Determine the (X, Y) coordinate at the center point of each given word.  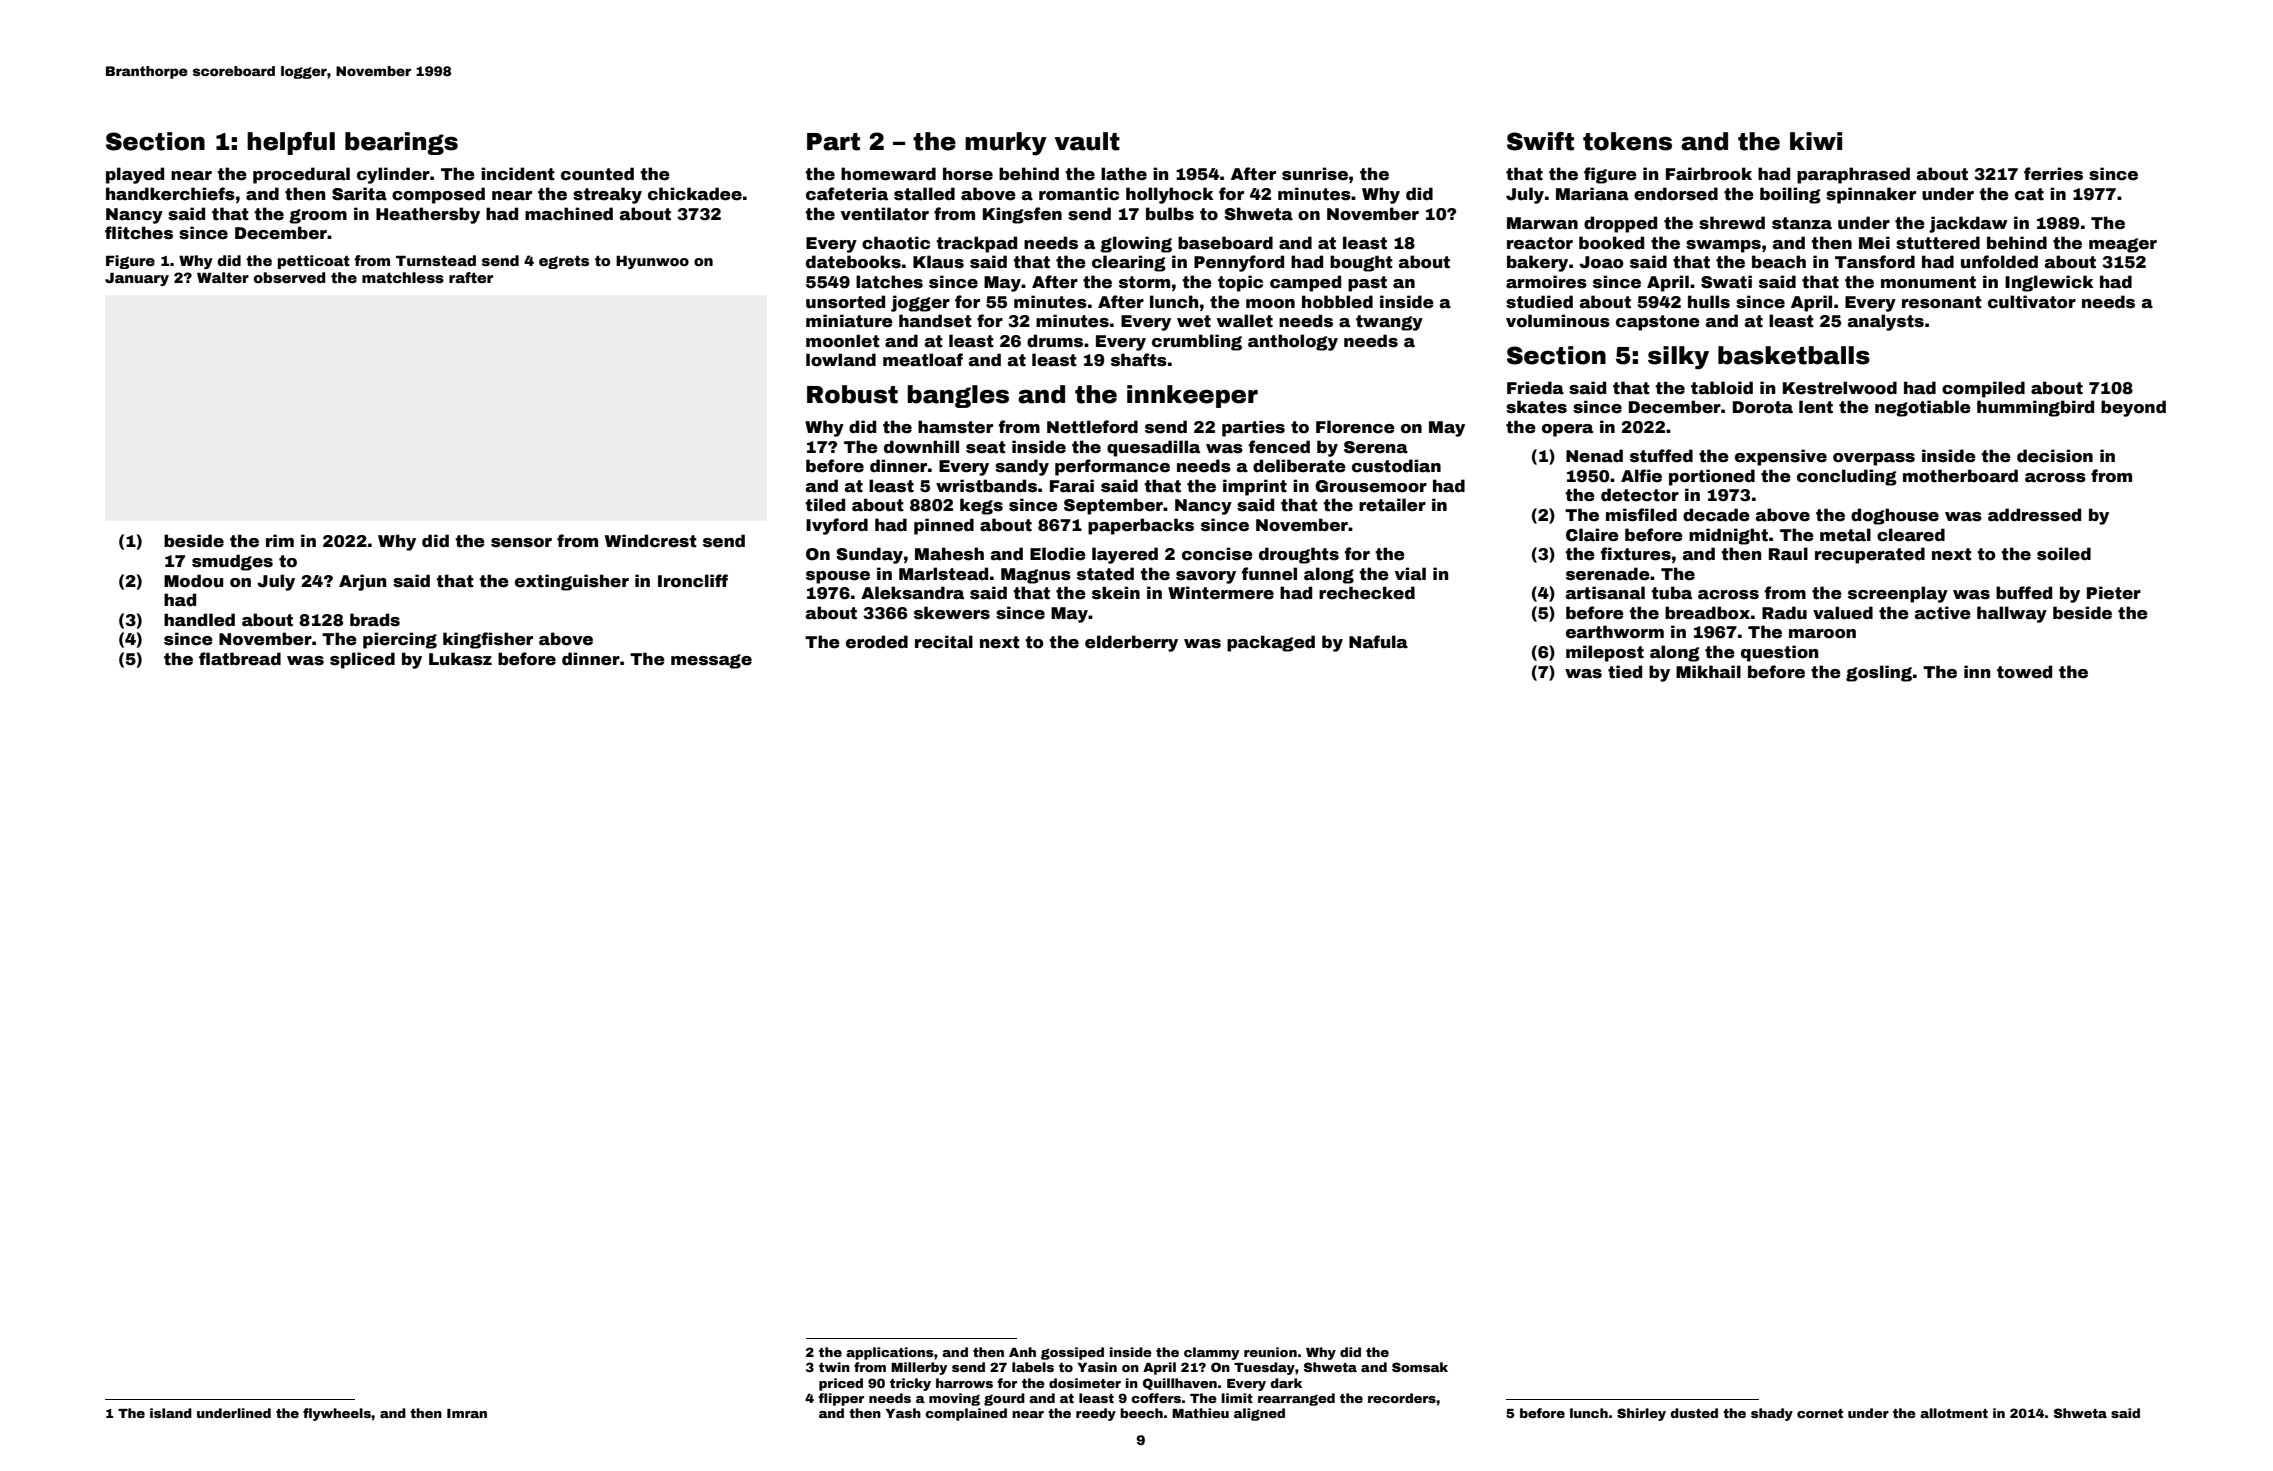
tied (1625, 672)
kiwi (1816, 141)
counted (597, 174)
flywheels (337, 1414)
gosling (1879, 673)
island (171, 1413)
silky (1678, 358)
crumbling (1197, 342)
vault (1087, 141)
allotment (1954, 1413)
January (137, 279)
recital (944, 642)
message (711, 661)
